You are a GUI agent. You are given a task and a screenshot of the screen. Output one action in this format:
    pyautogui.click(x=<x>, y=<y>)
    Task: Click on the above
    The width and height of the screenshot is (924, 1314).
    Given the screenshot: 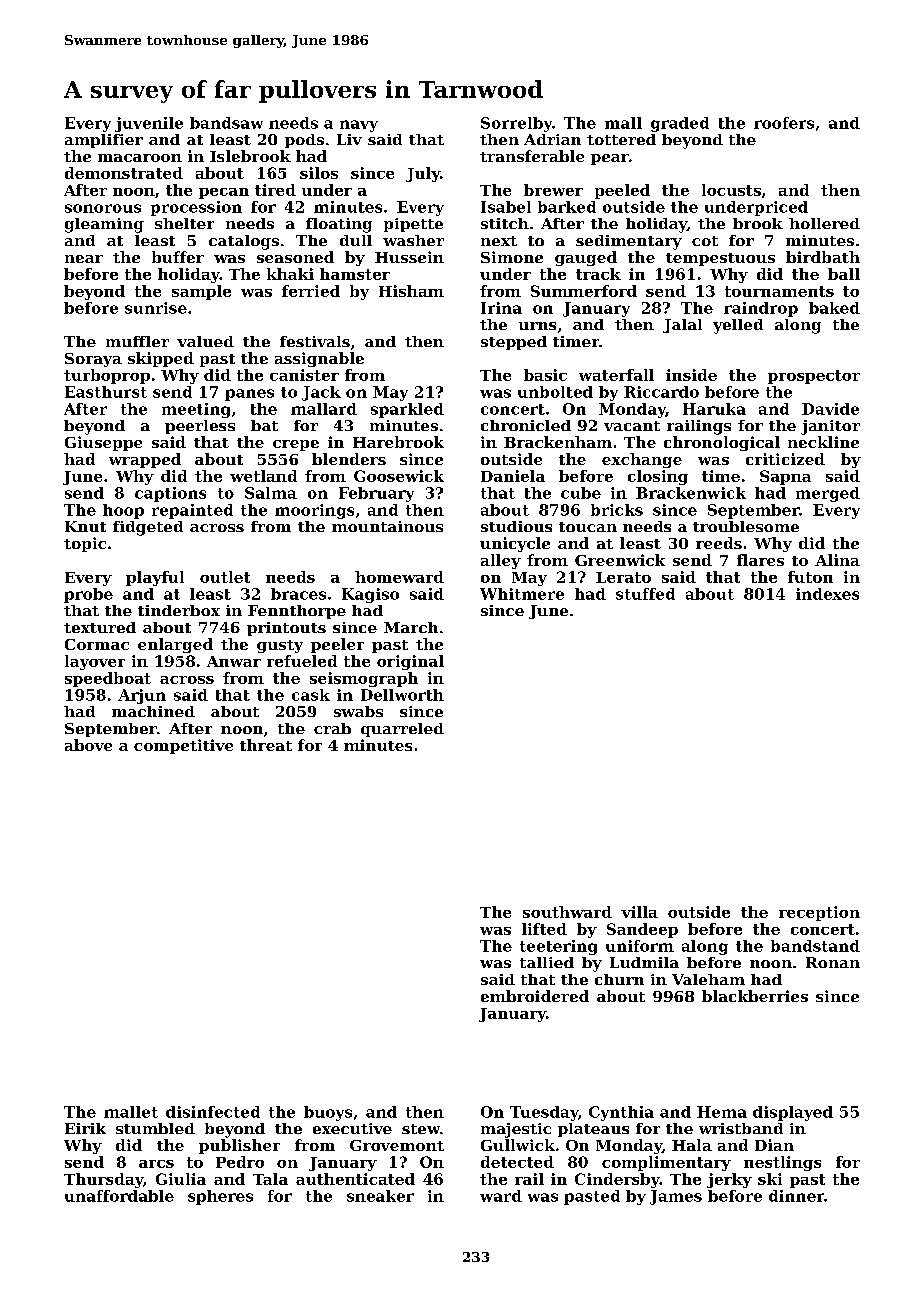 What is the action you would take?
    pyautogui.click(x=88, y=745)
